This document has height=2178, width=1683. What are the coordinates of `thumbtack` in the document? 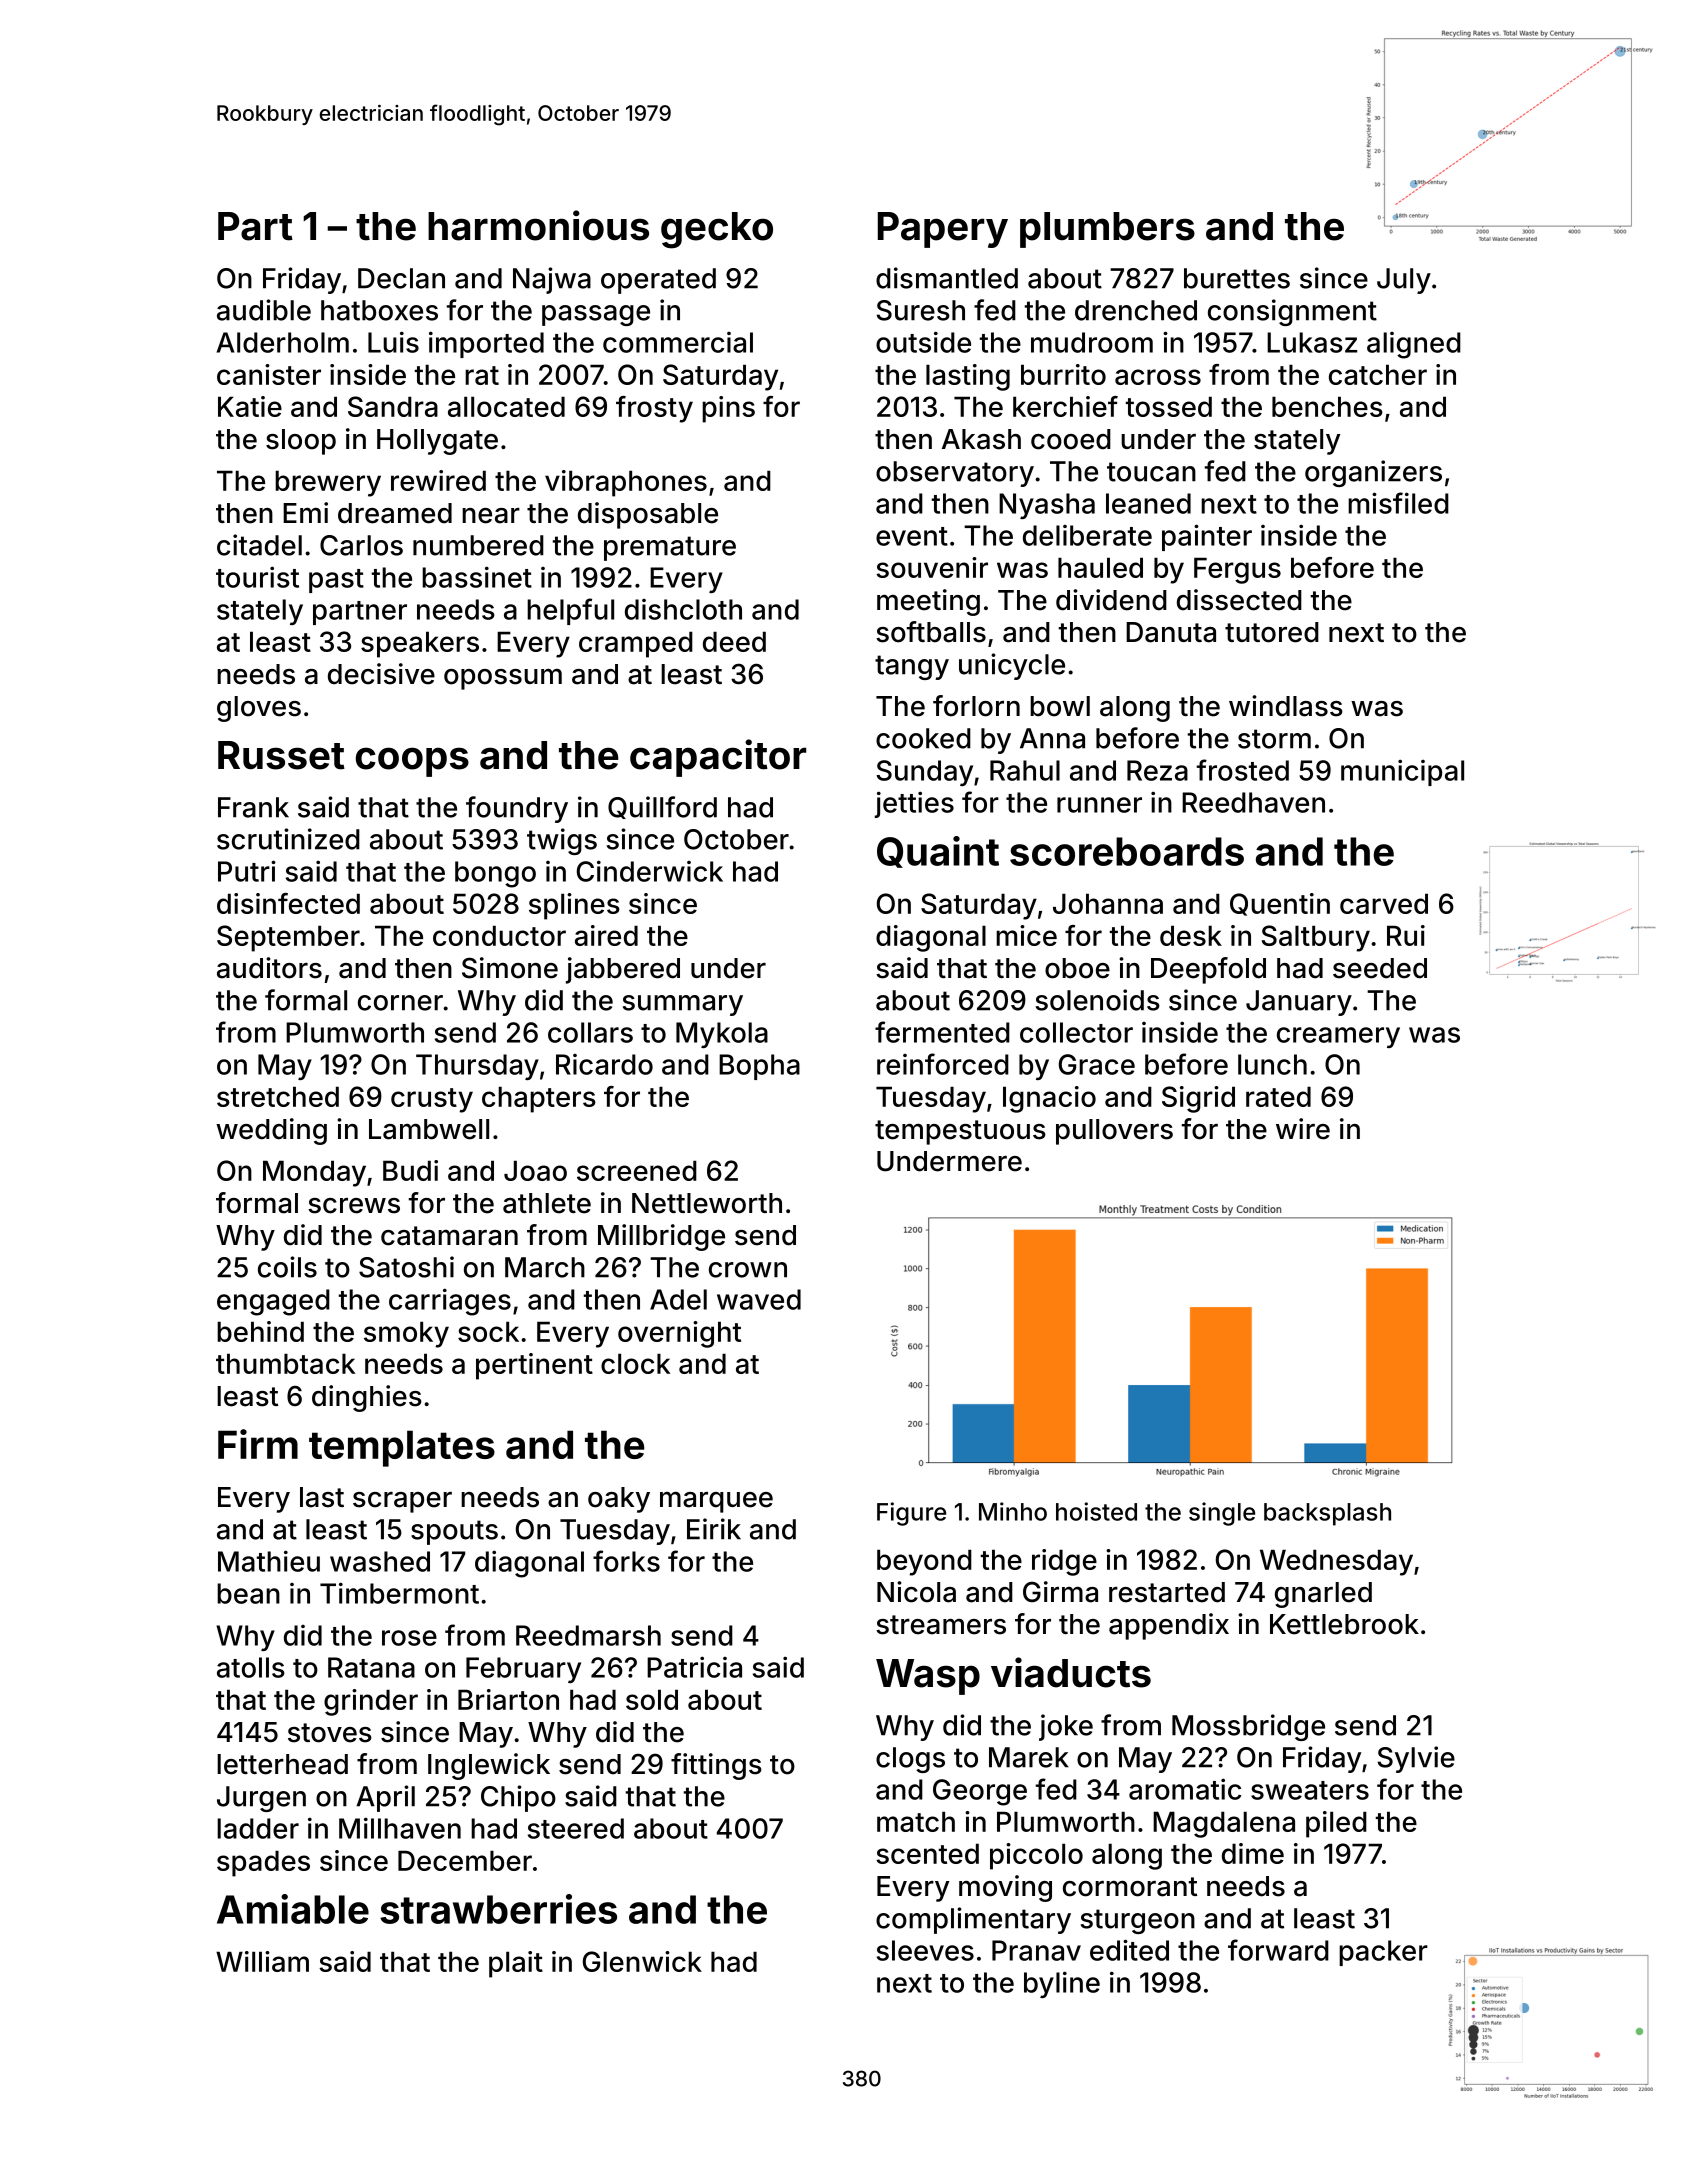 It's located at (285, 1363).
